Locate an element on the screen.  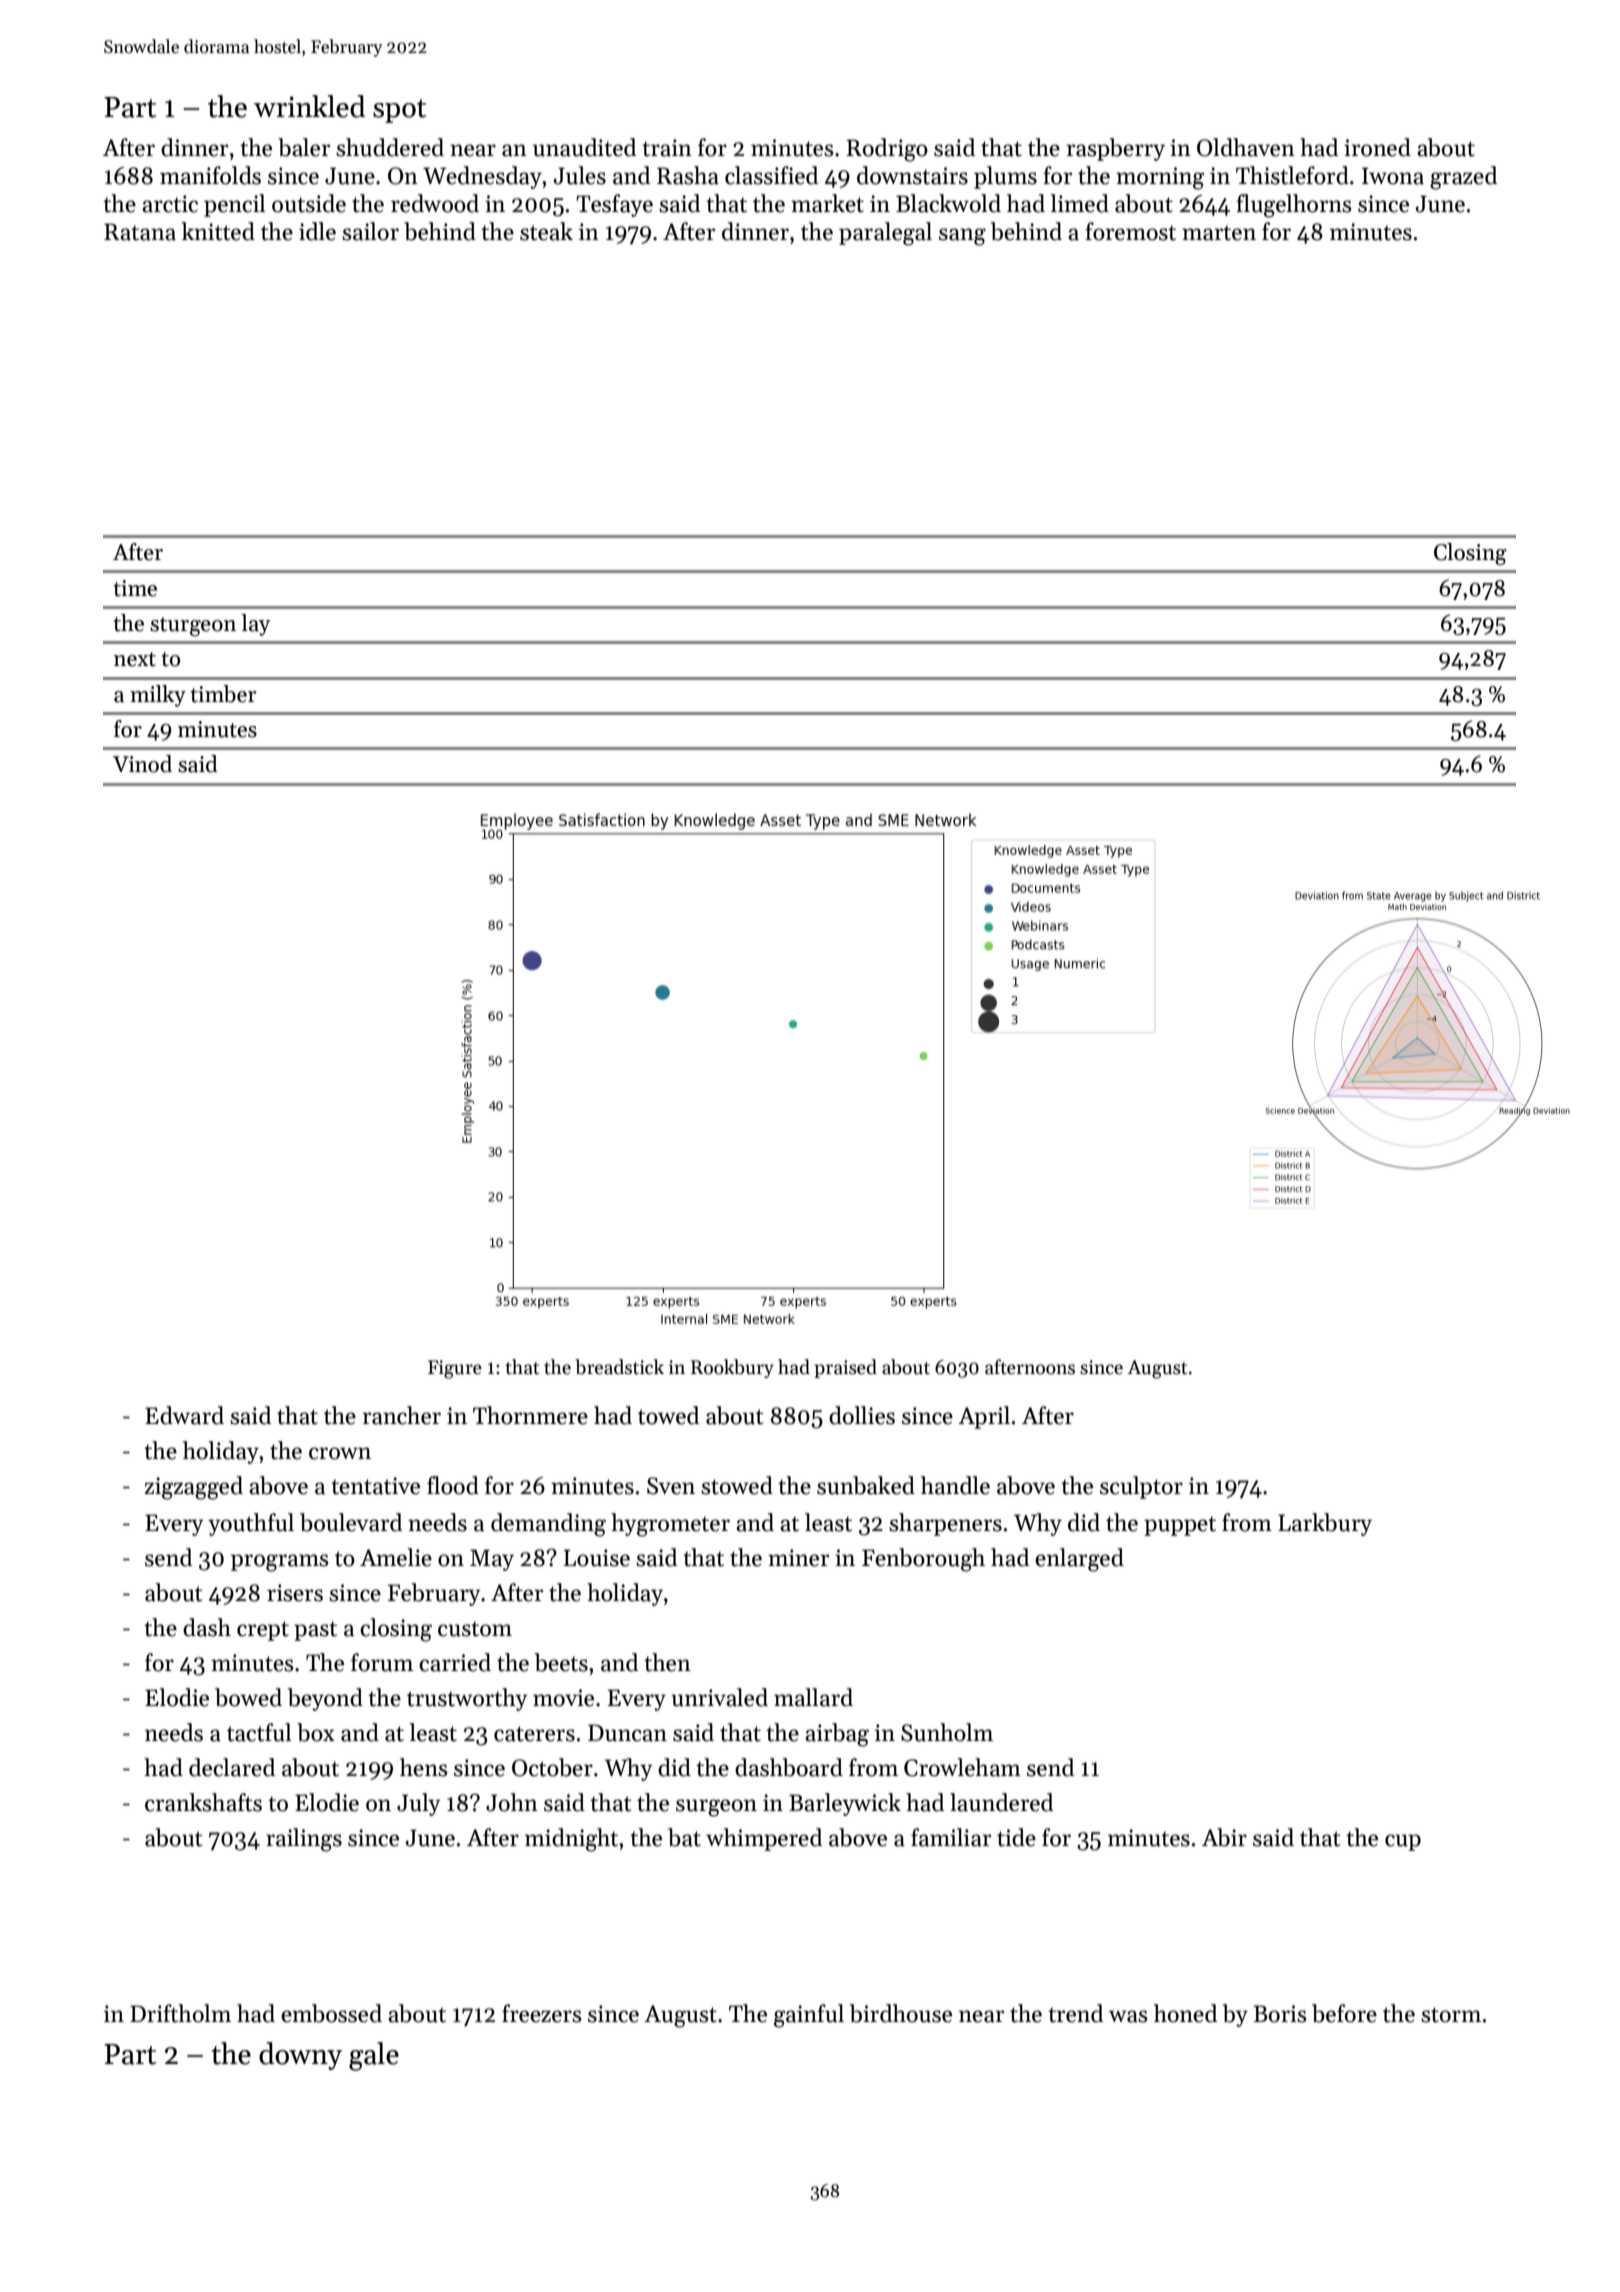
rancher is located at coordinates (402, 1415).
